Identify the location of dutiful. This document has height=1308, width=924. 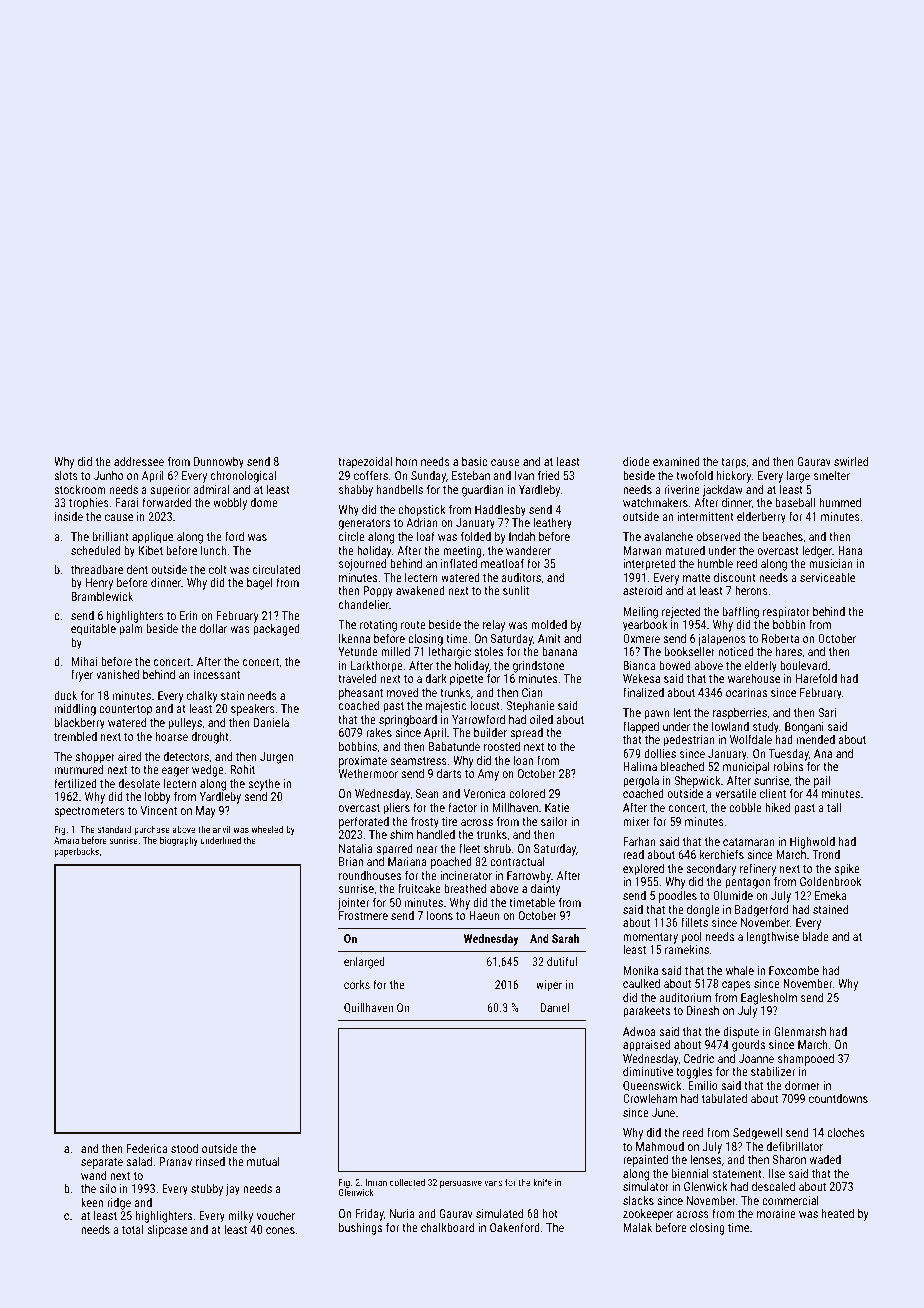
(562, 961).
